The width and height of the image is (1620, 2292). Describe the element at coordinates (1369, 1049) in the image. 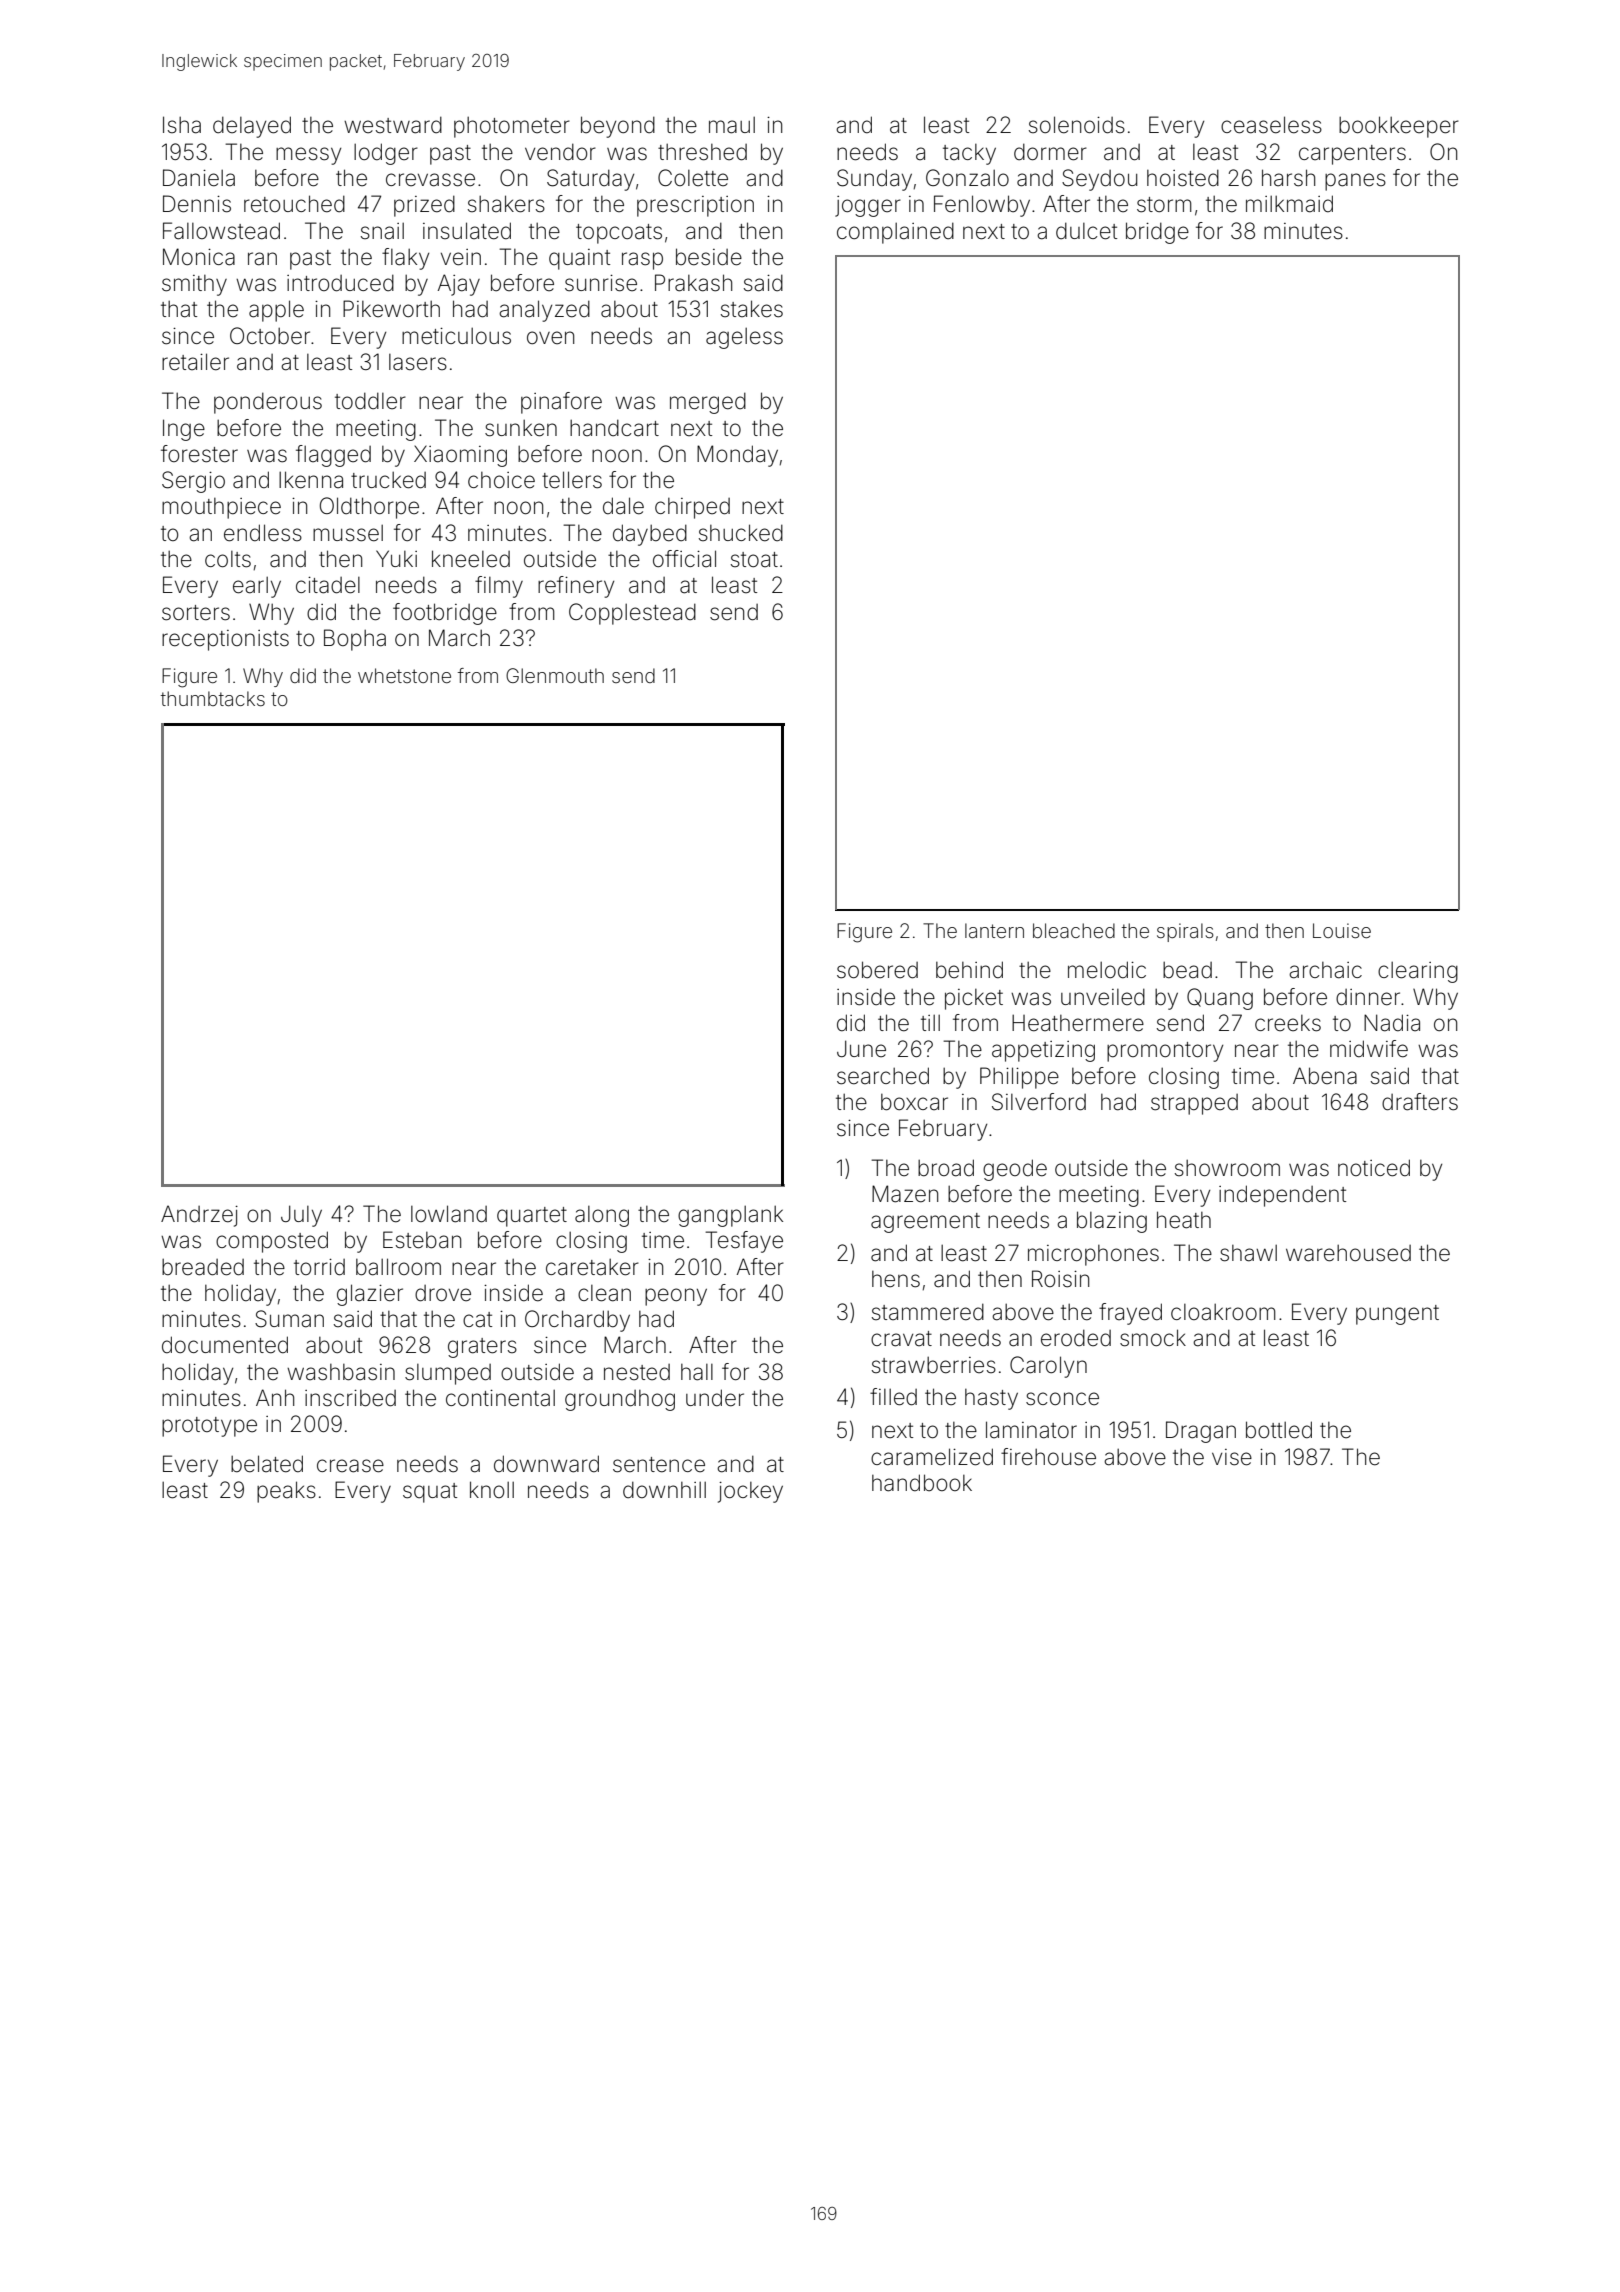

I see `midwife` at that location.
